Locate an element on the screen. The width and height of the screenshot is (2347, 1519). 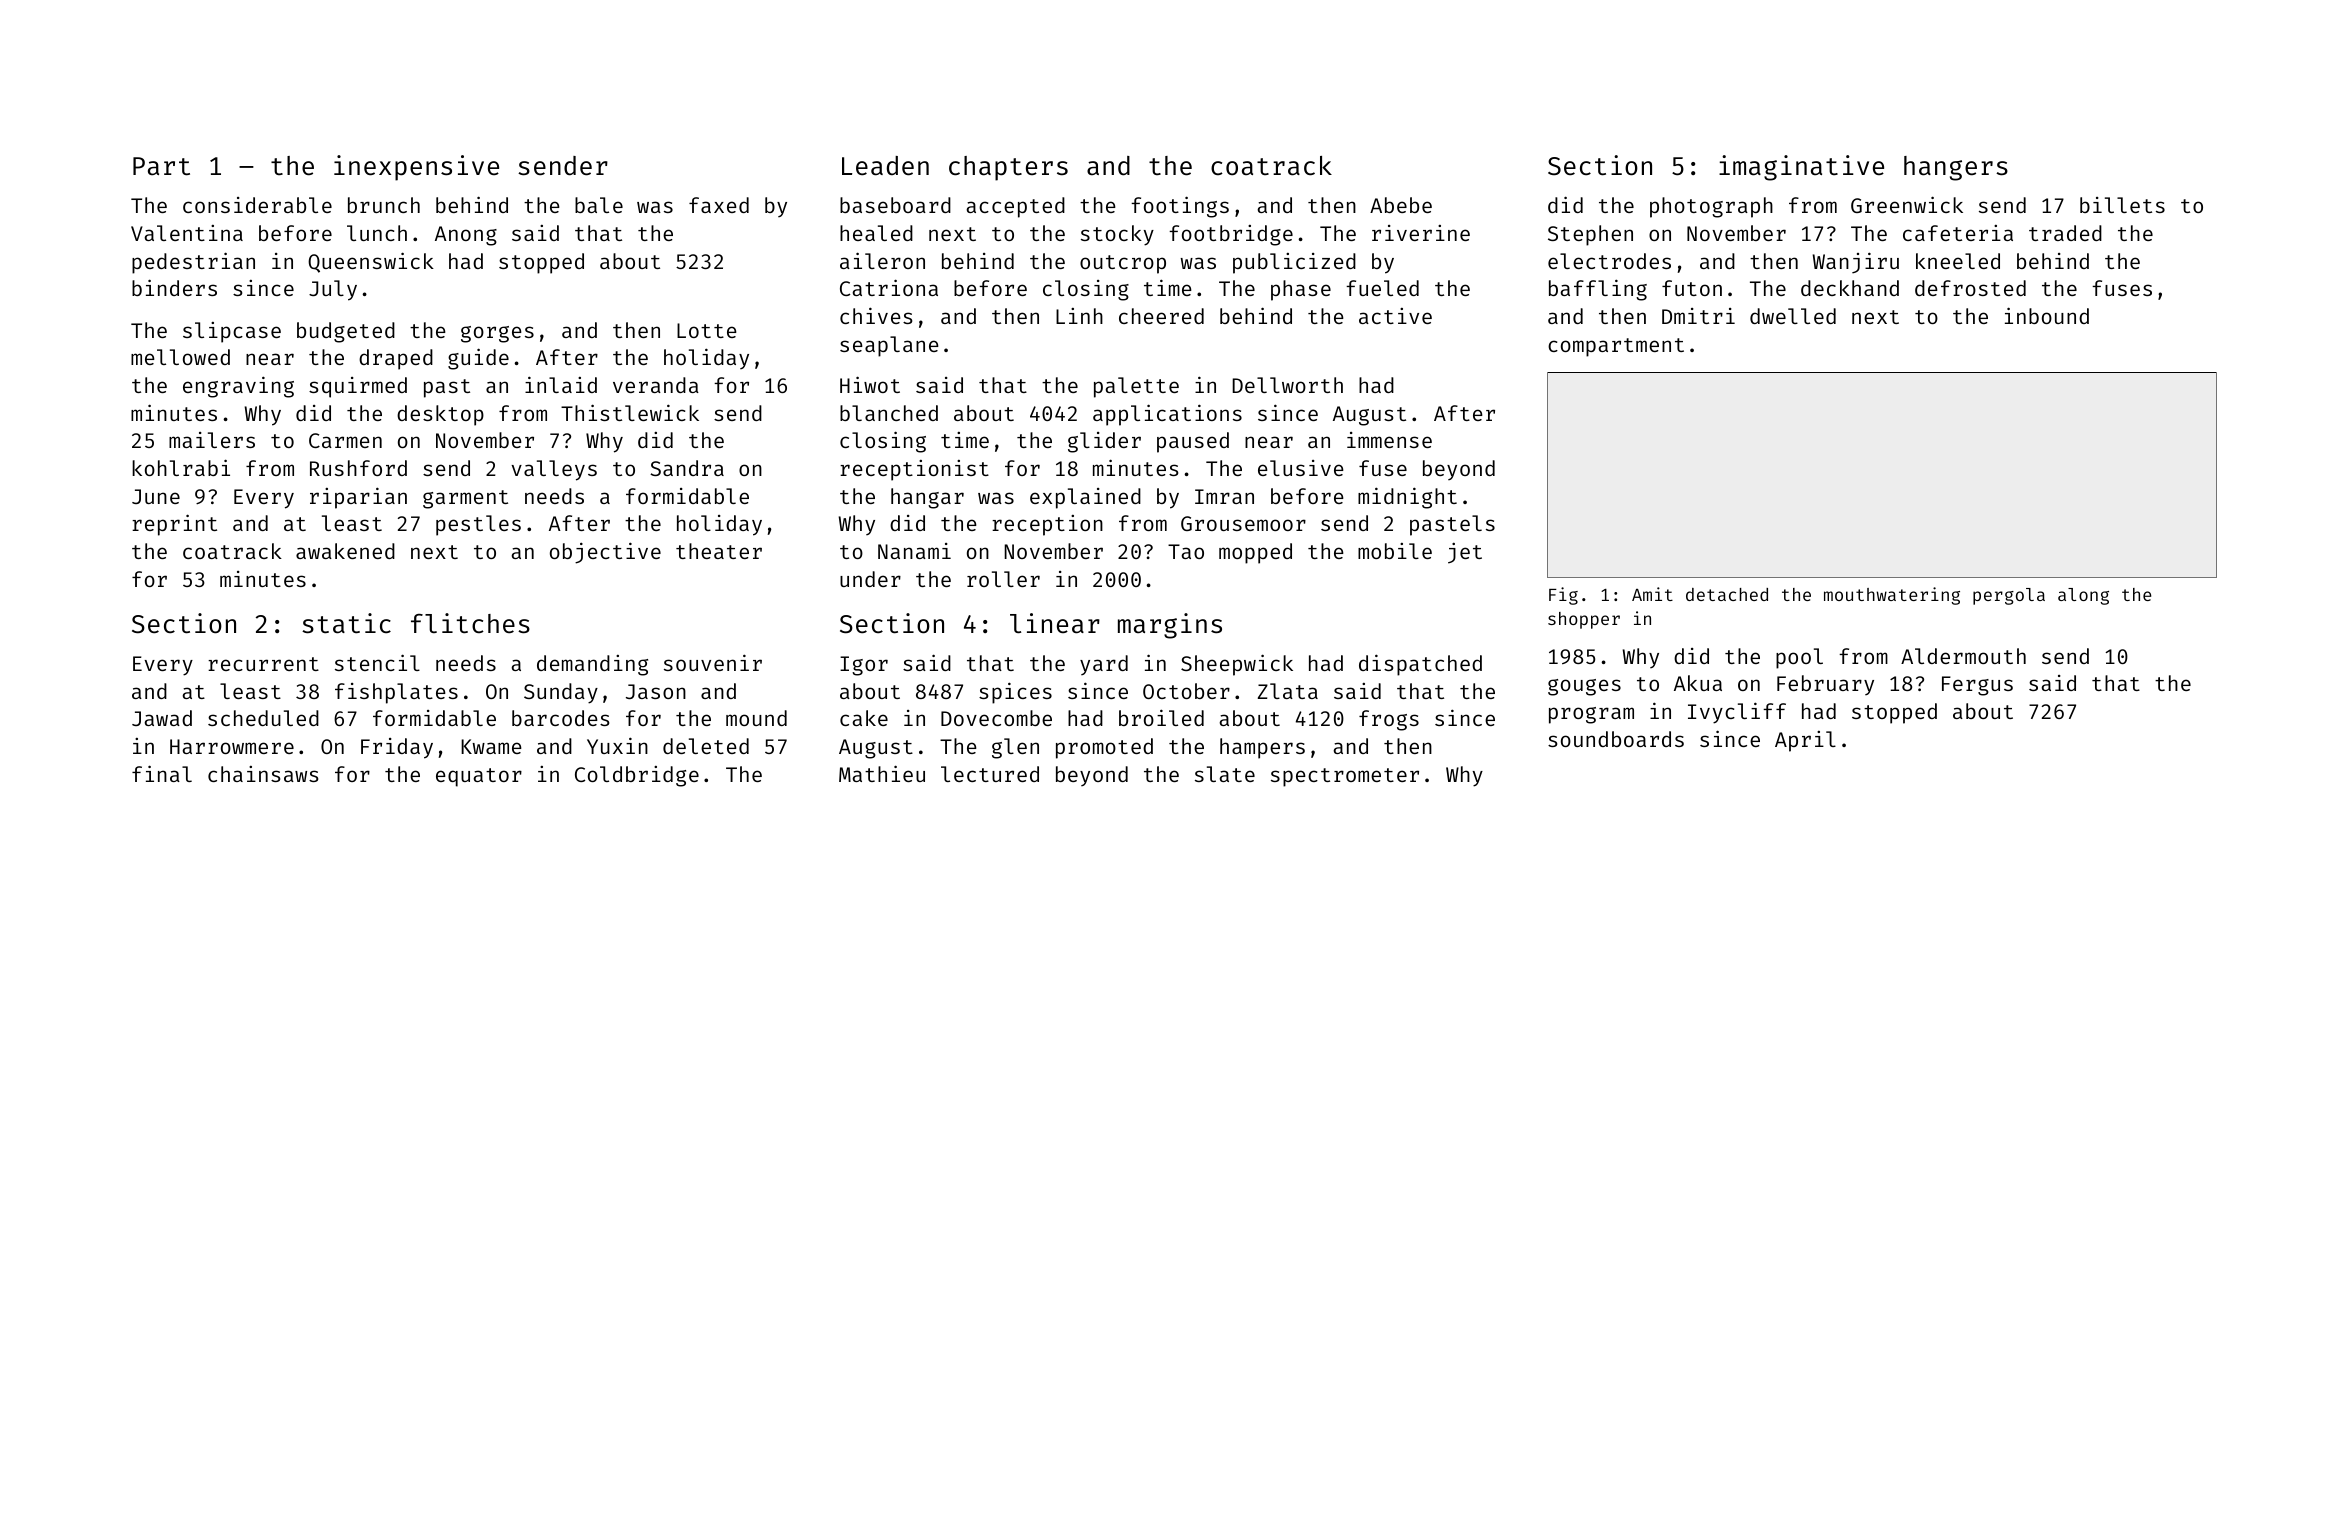
midnight is located at coordinates (1407, 498).
